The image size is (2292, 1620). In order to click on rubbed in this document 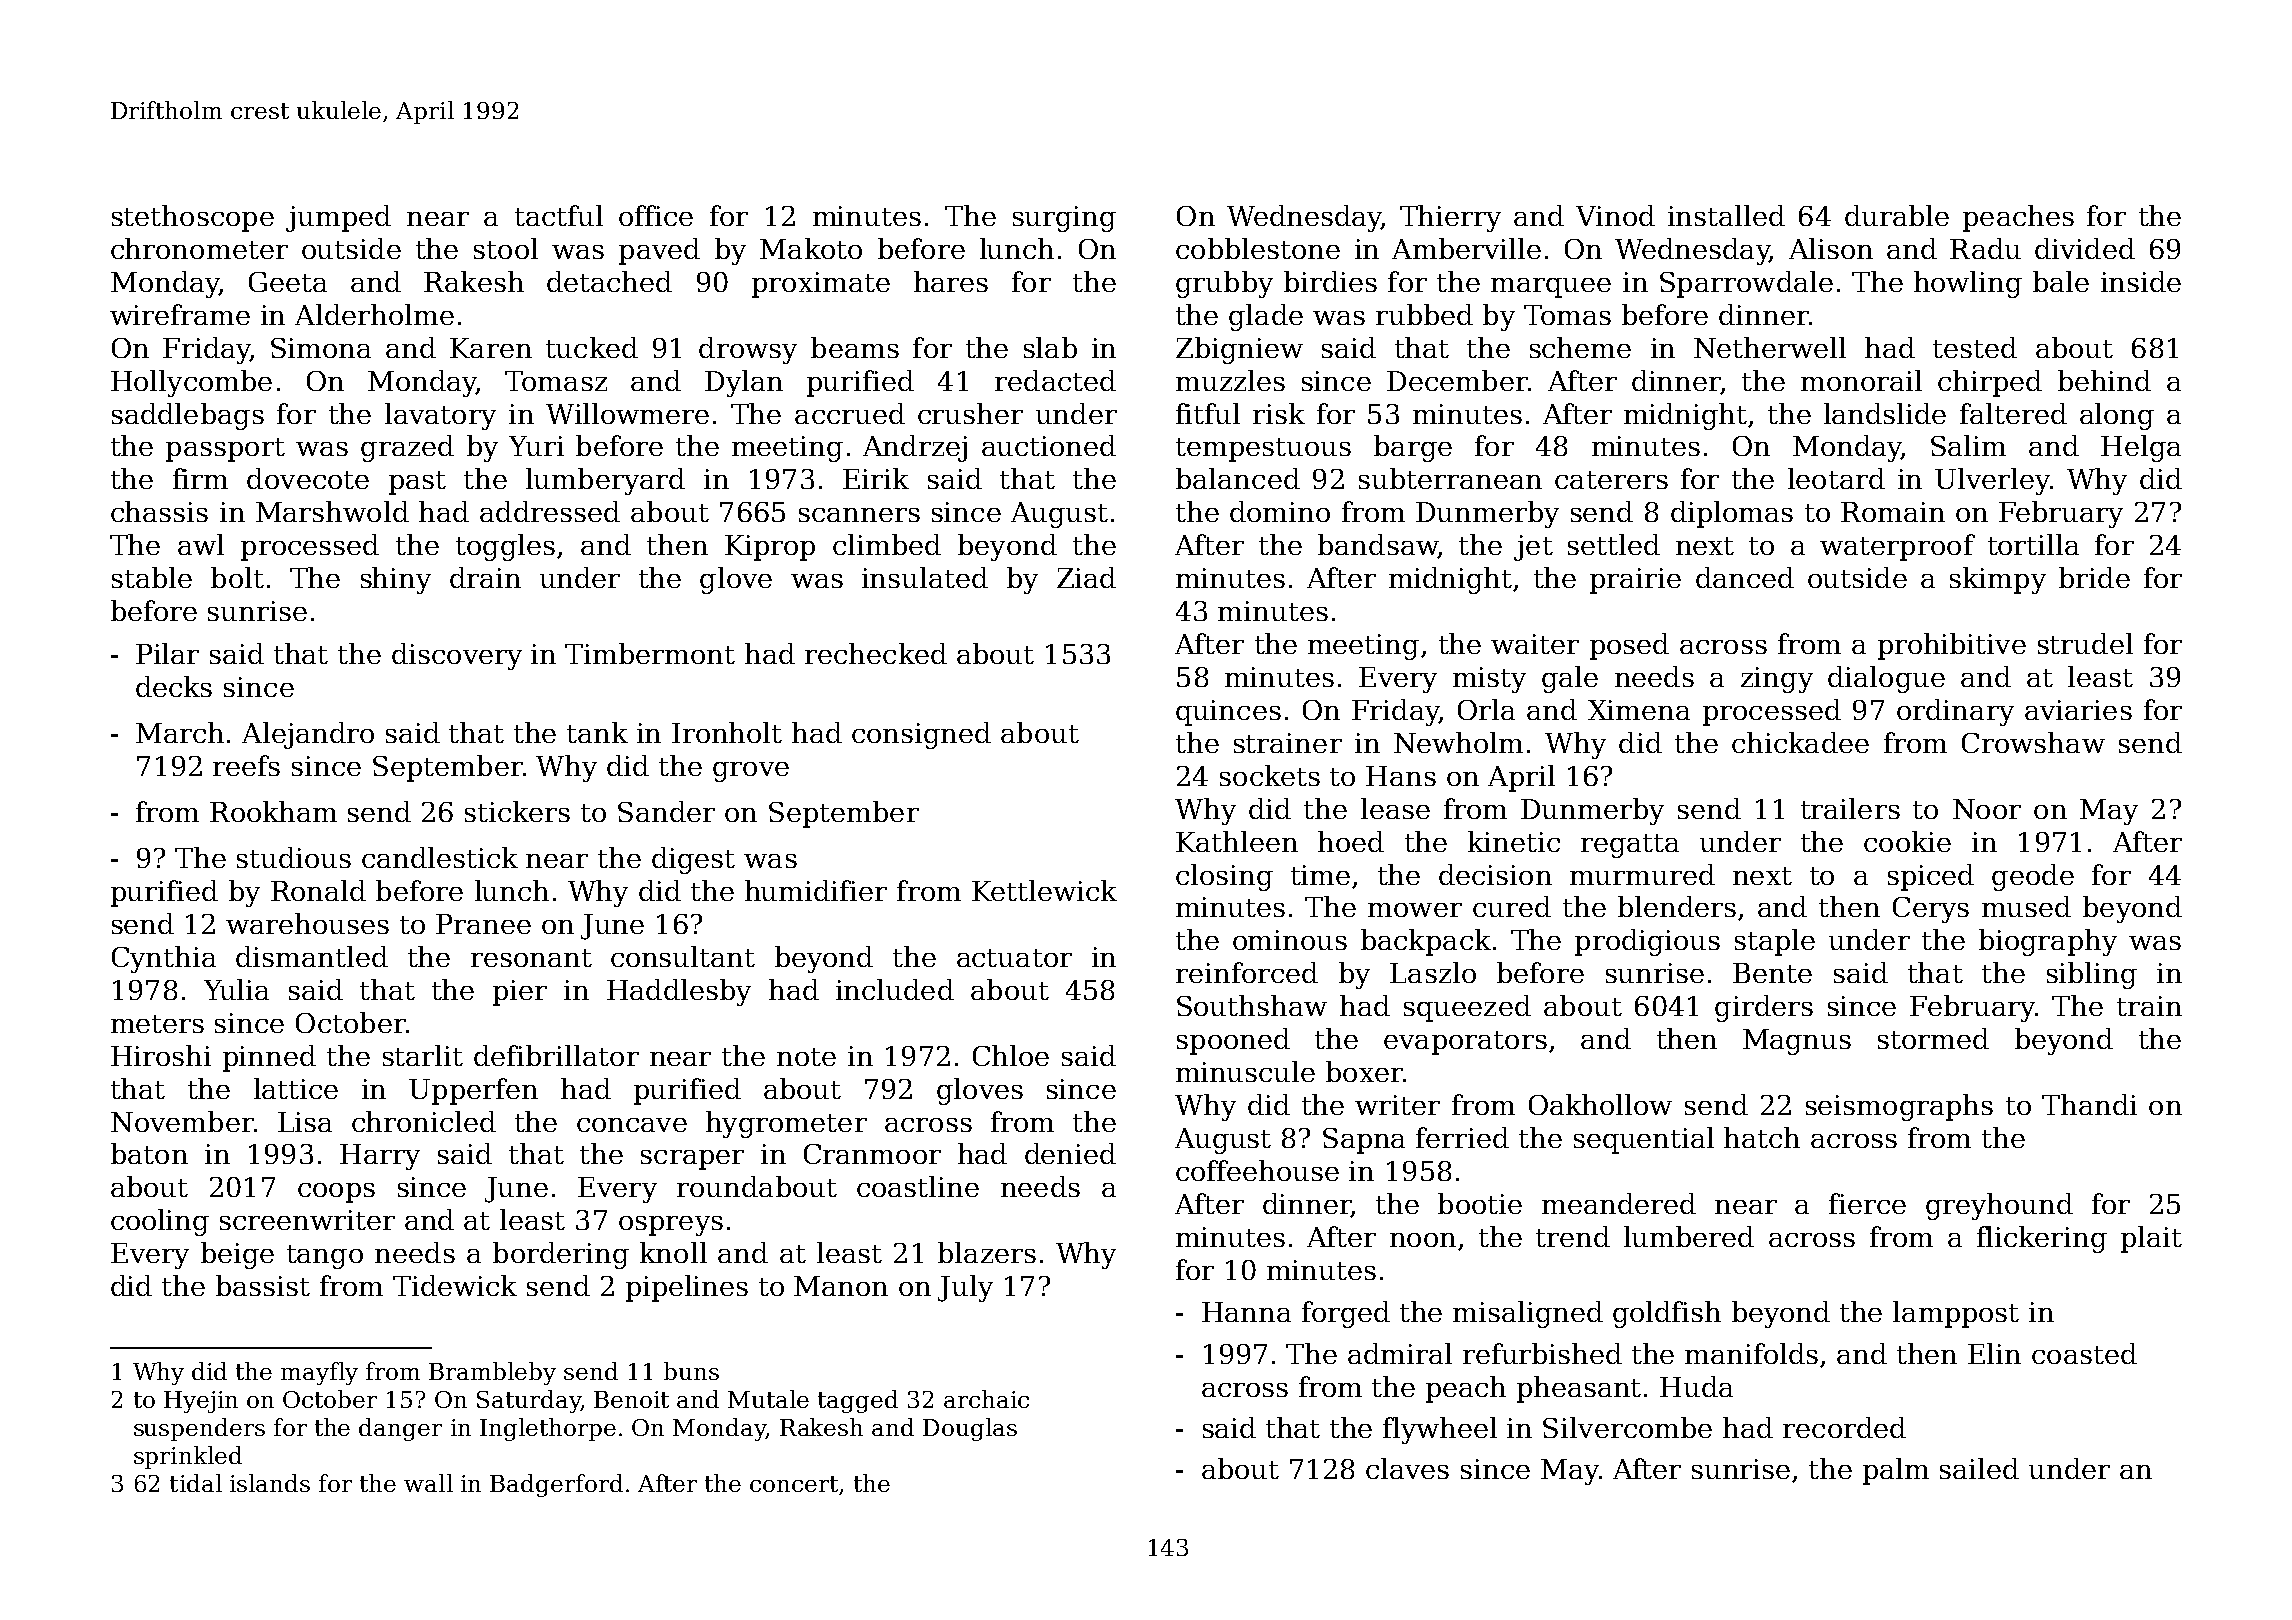, I will do `click(1424, 314)`.
